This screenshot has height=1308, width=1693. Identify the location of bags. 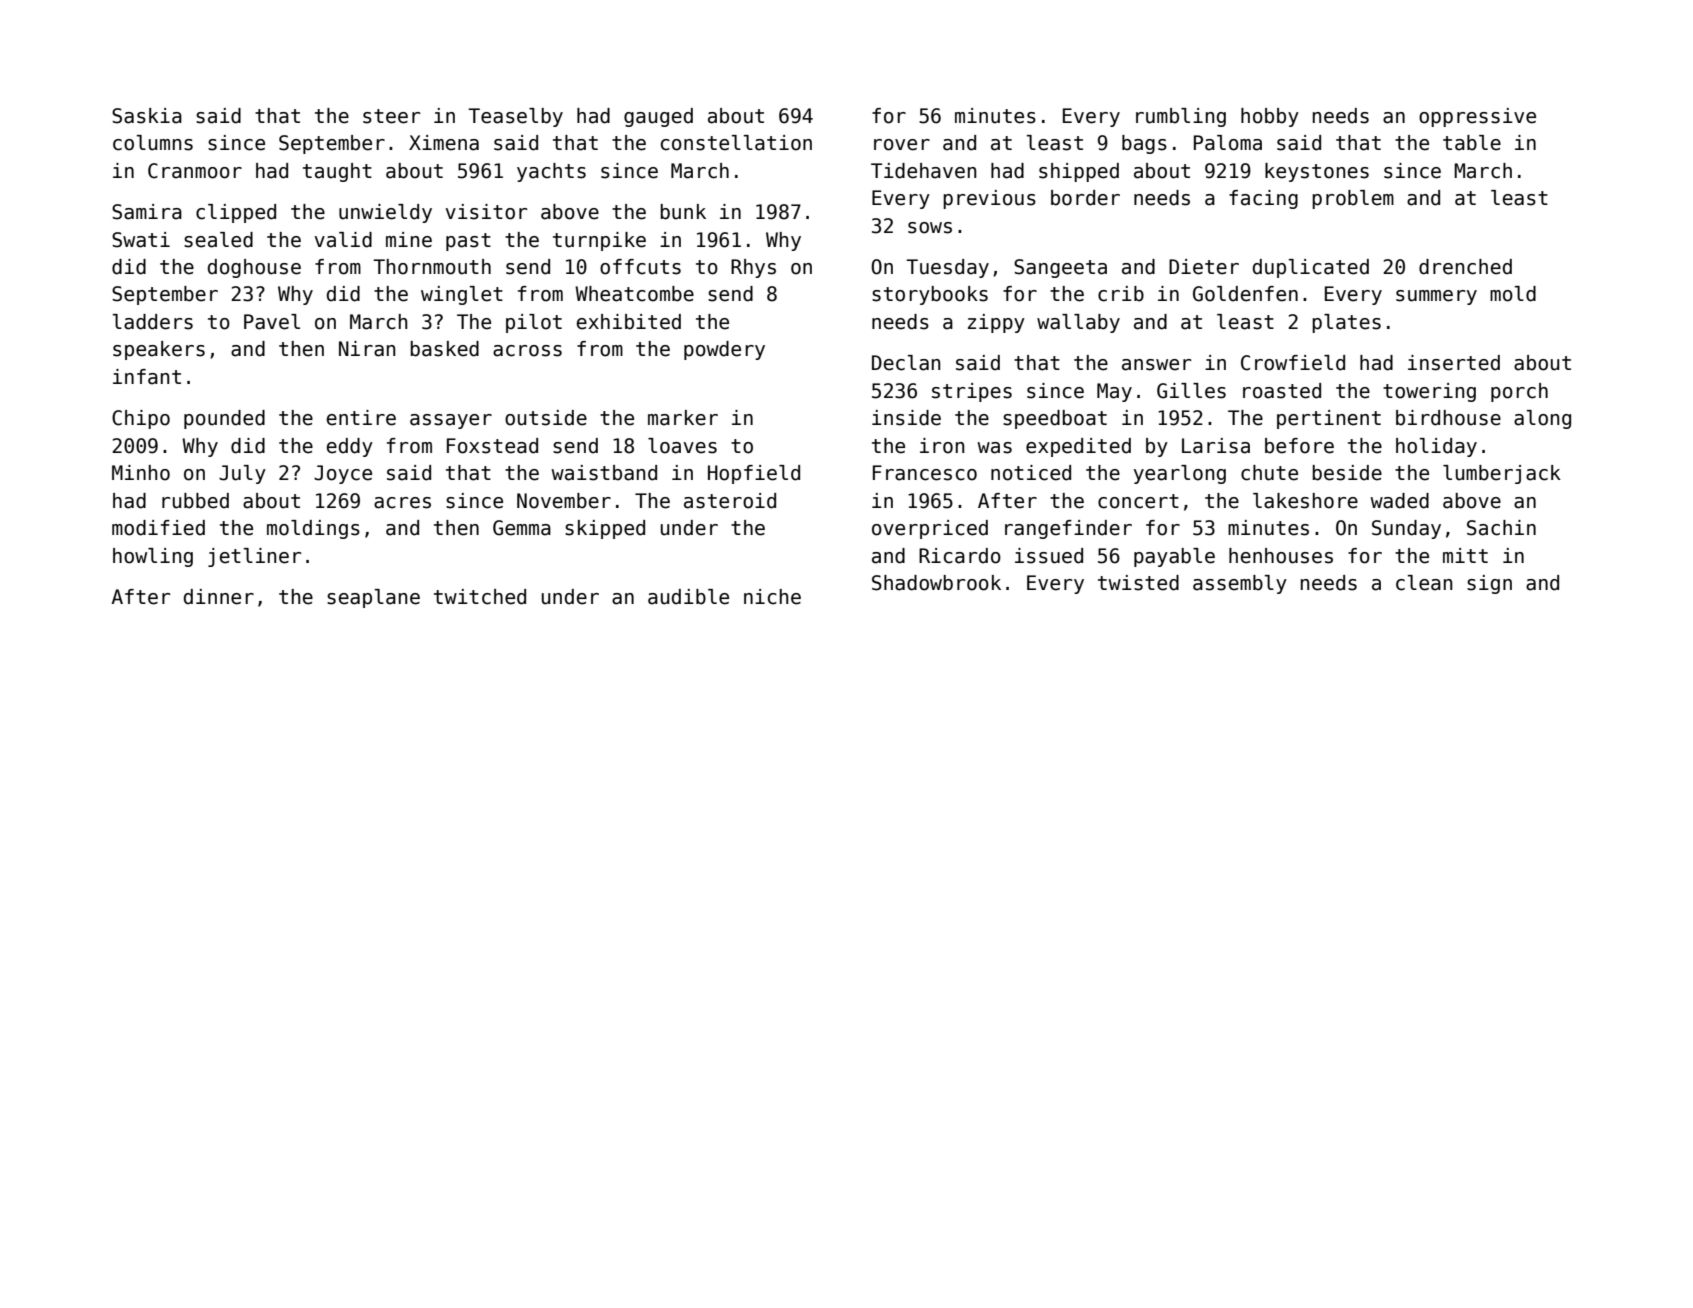
(1144, 144).
